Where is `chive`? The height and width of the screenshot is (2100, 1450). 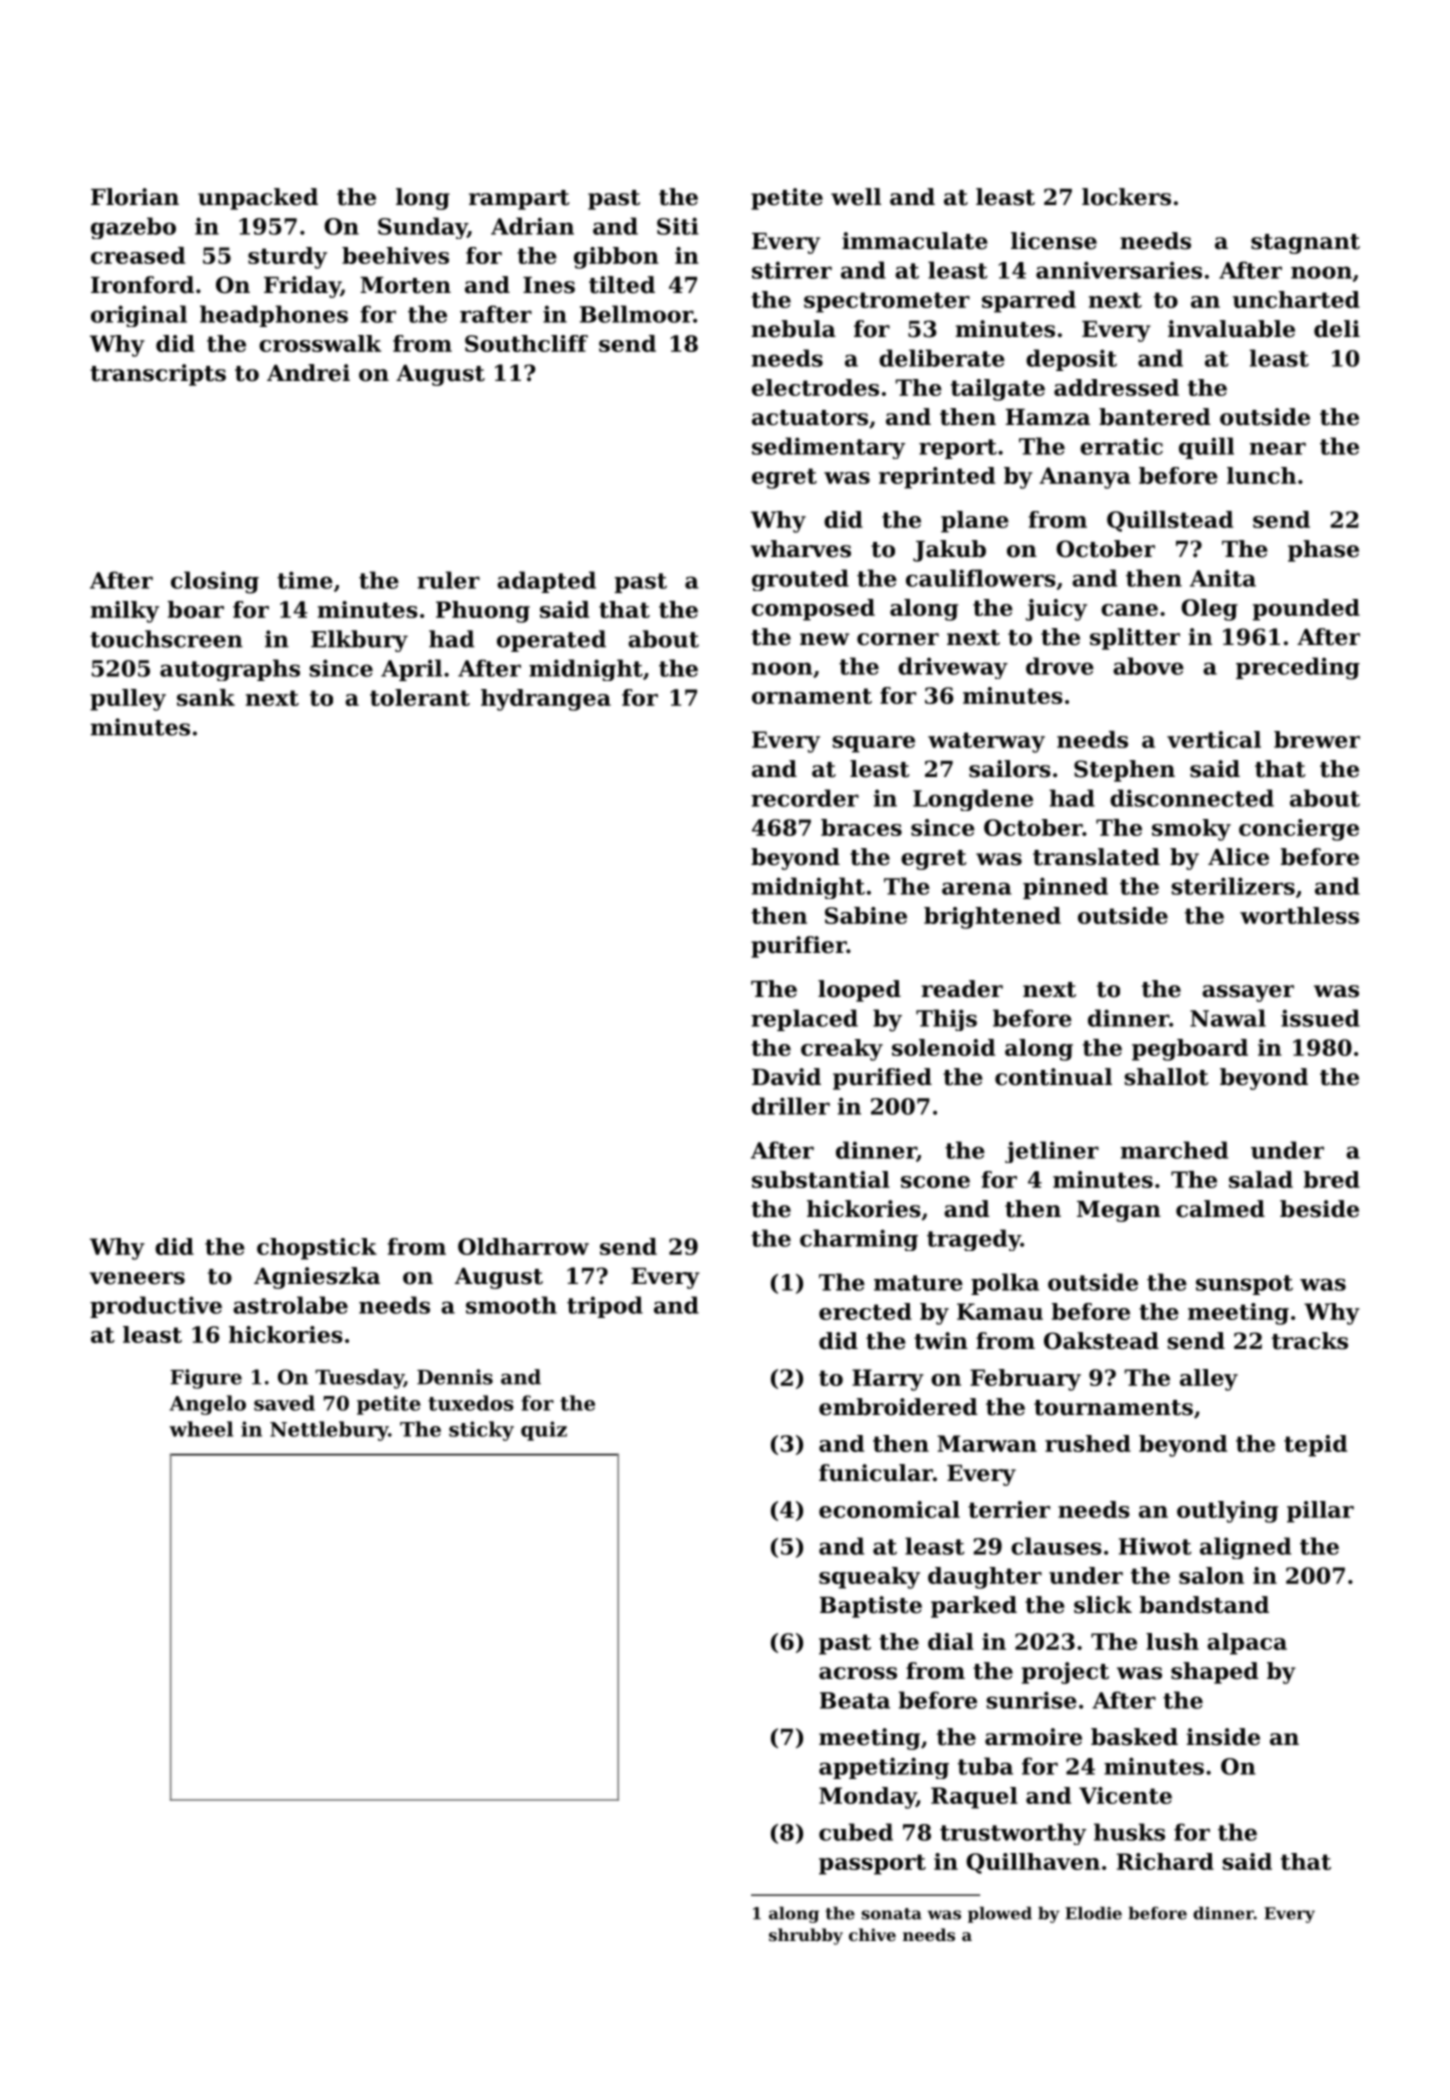
chive is located at coordinates (872, 1934).
